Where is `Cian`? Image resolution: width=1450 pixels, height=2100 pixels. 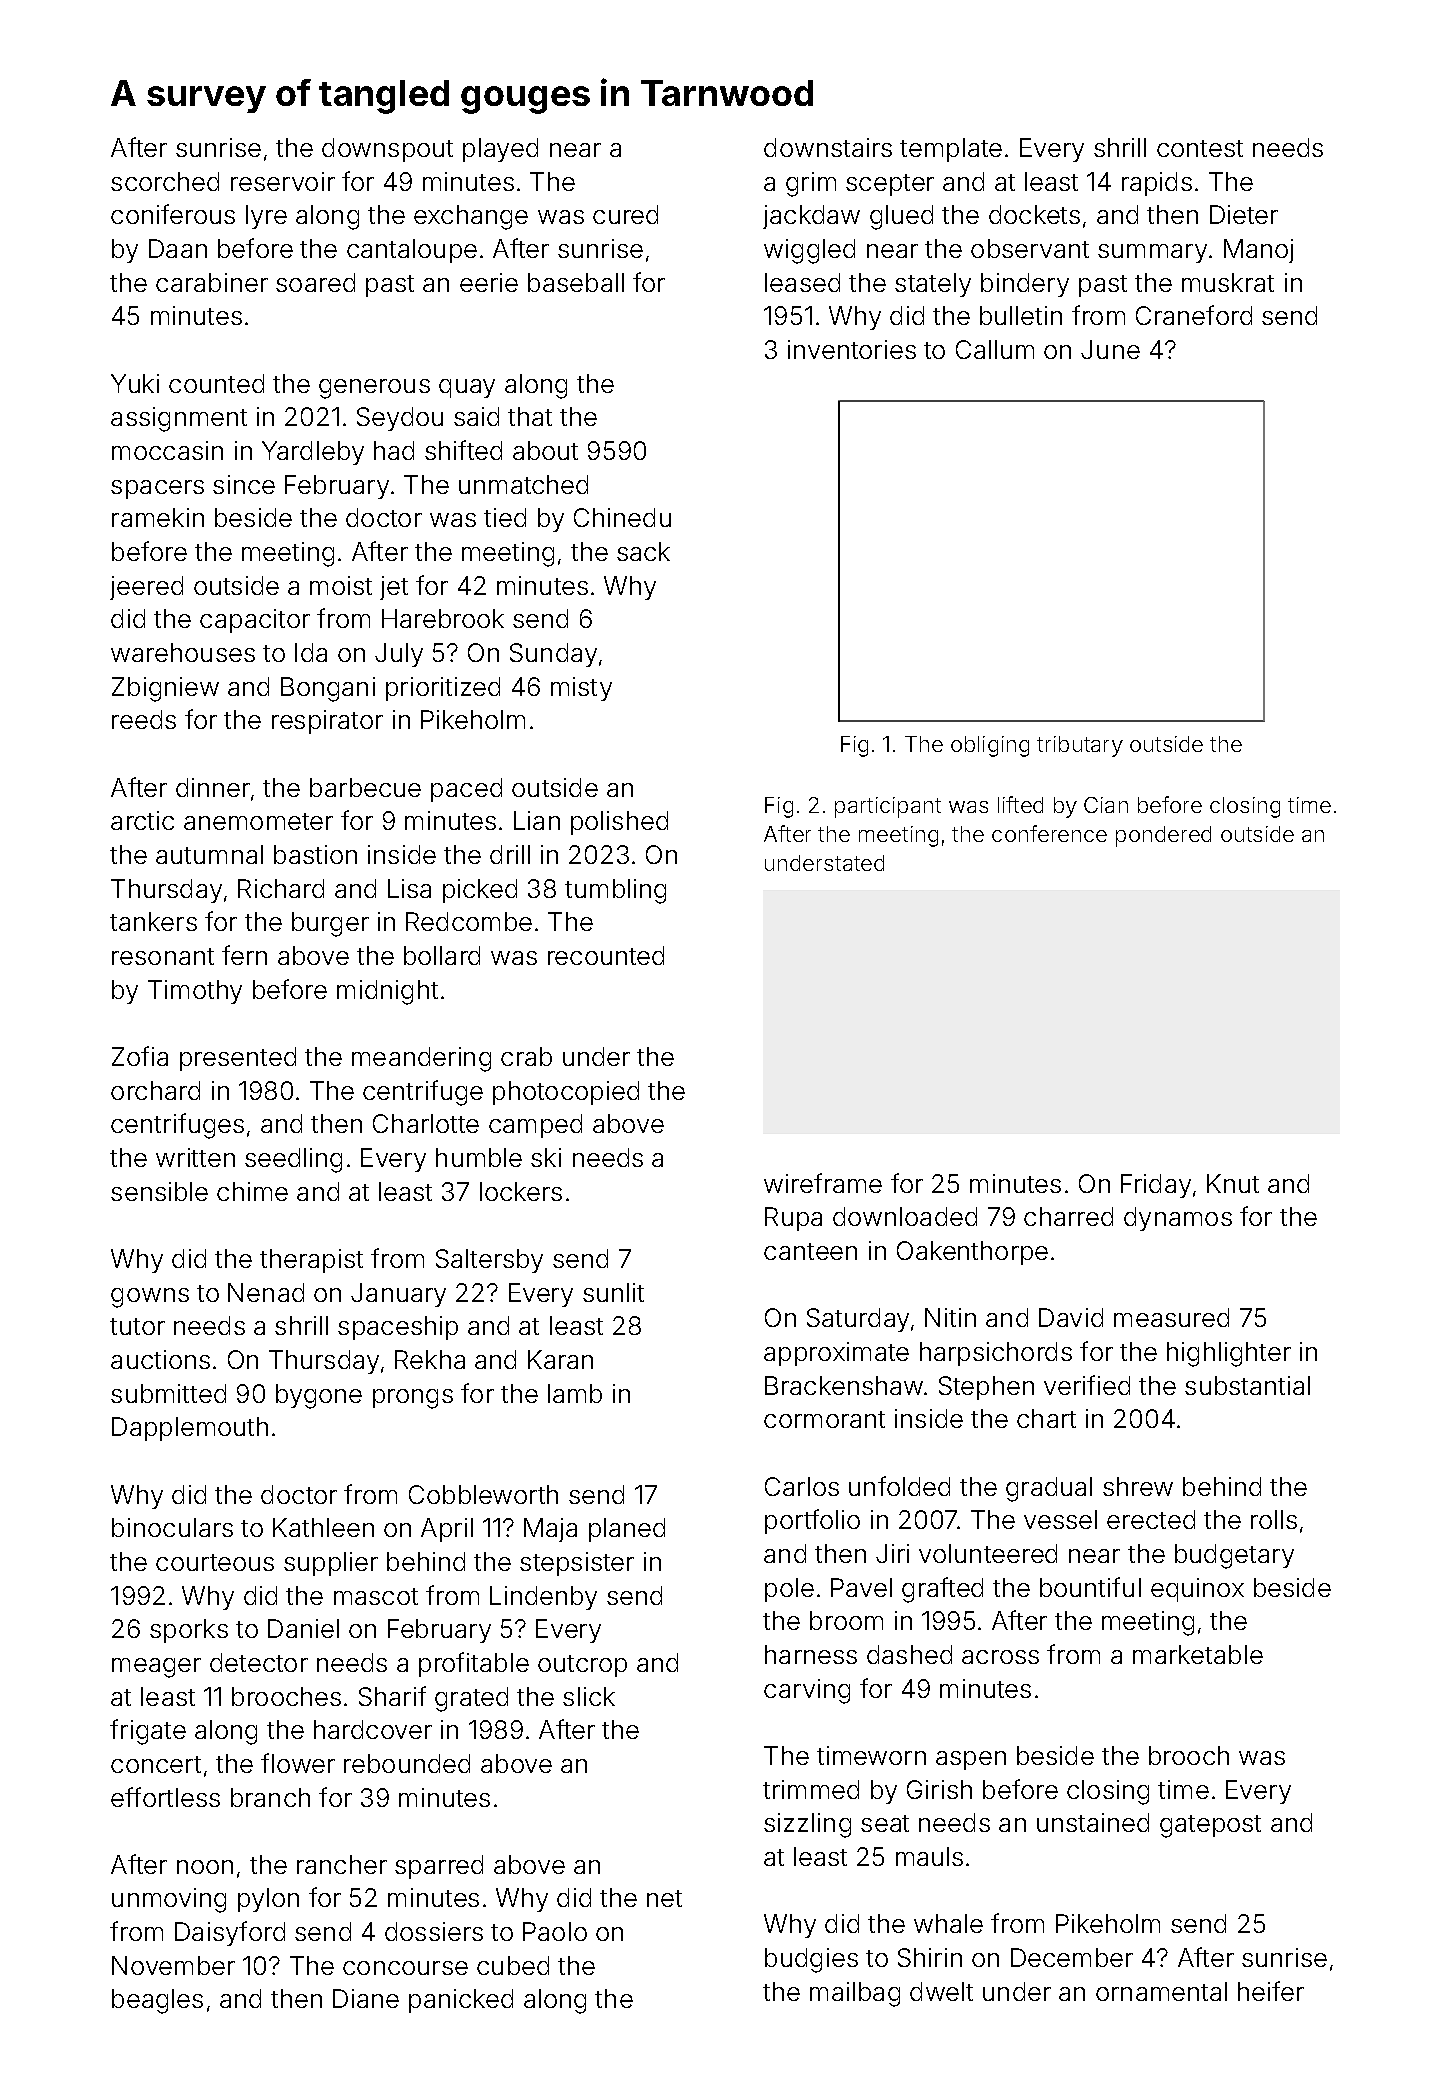
Cian is located at coordinates (1106, 805).
